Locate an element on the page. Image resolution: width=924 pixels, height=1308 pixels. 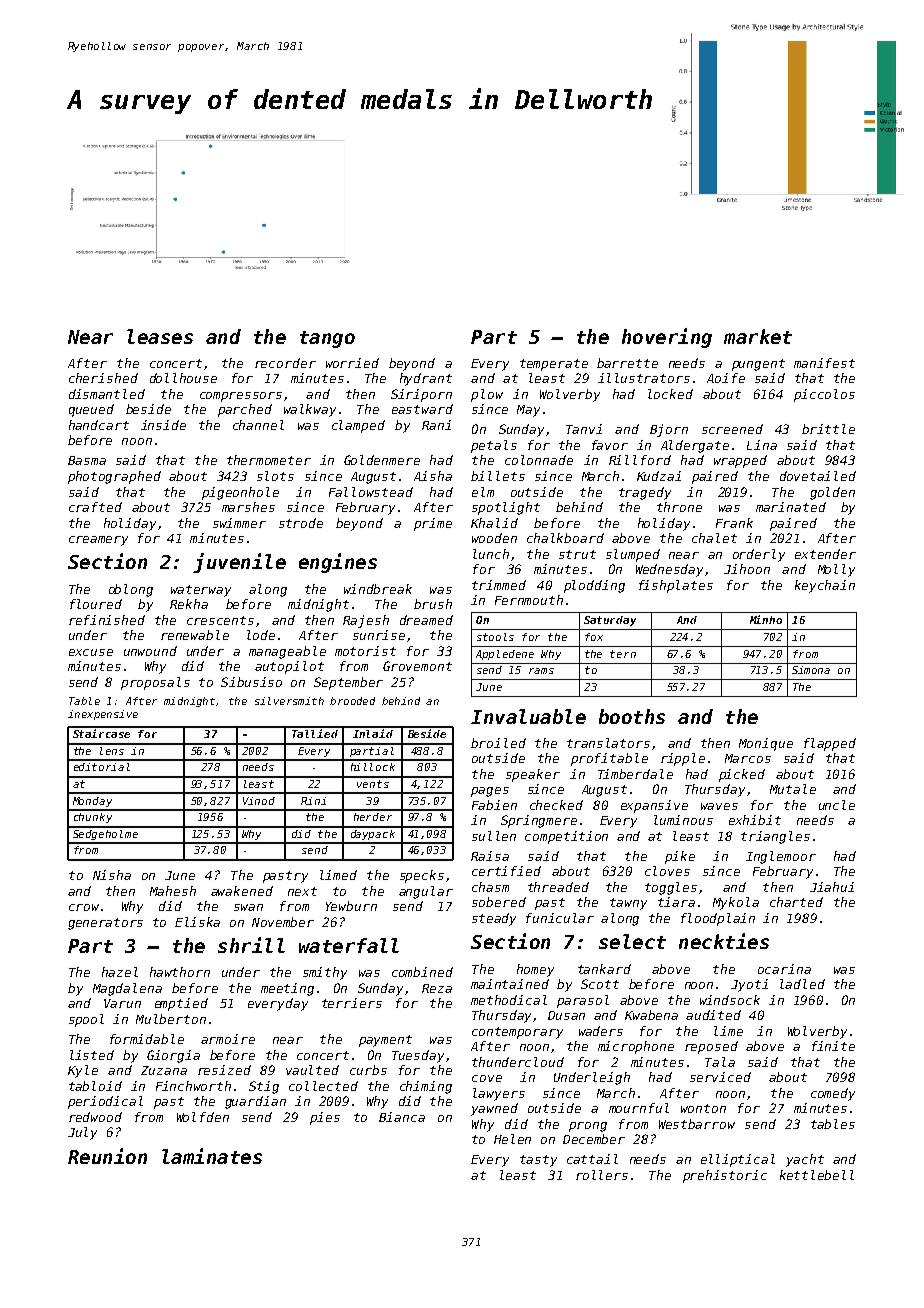
Monique is located at coordinates (766, 744).
